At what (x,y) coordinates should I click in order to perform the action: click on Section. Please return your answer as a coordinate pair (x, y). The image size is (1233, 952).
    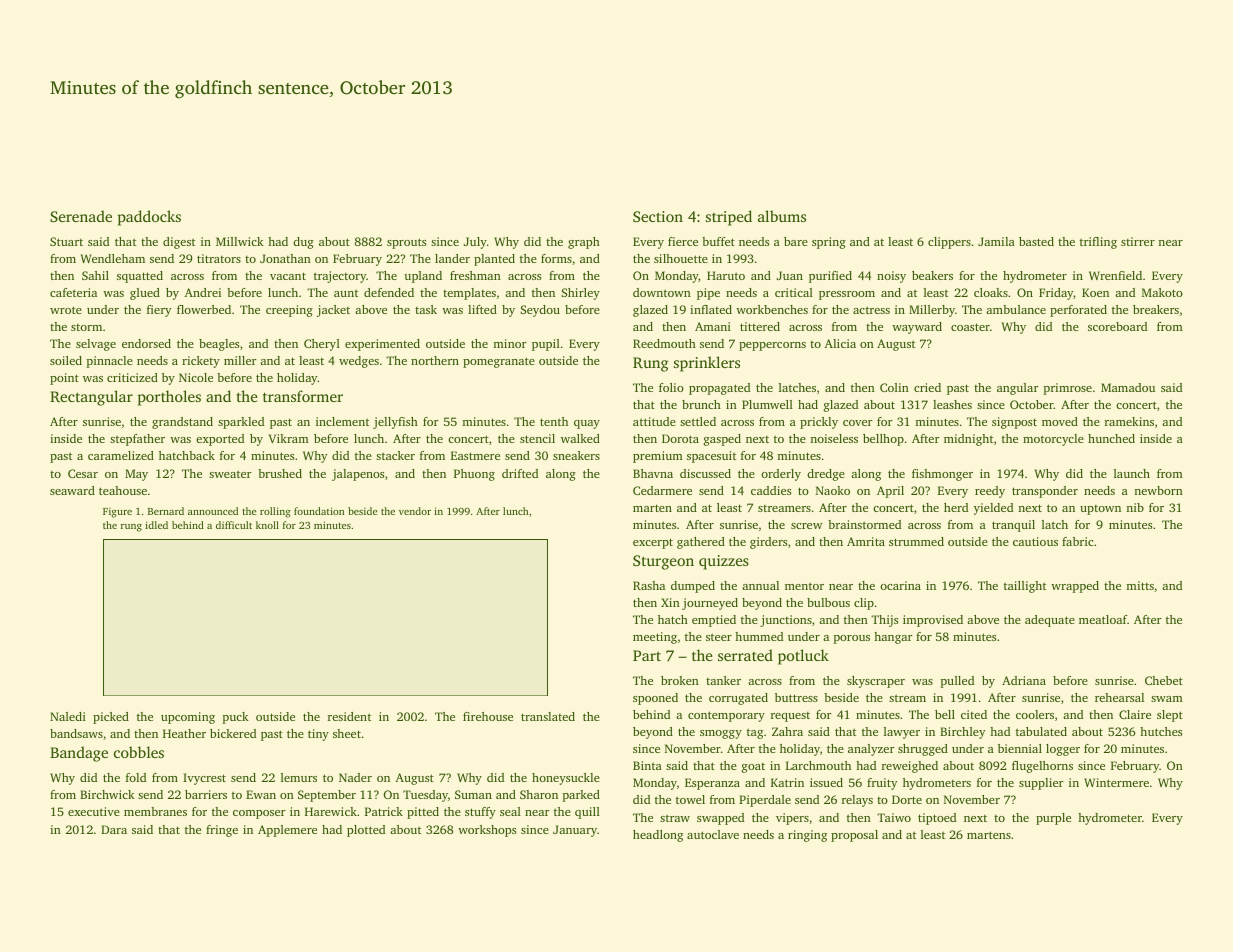
    Looking at the image, I should click on (658, 216).
